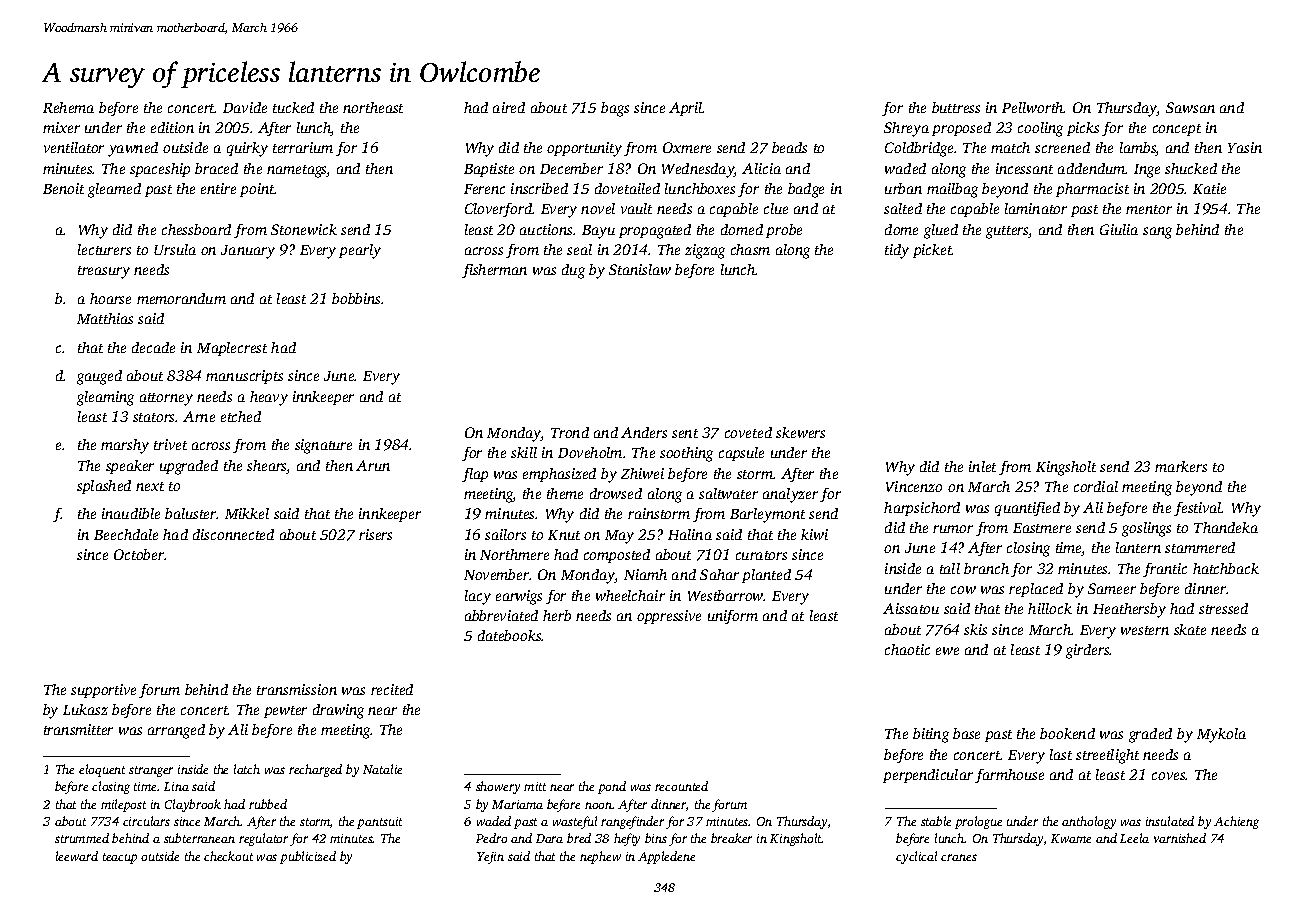 The width and height of the page is (1308, 924). Describe the element at coordinates (228, 856) in the page. I see `checkout` at that location.
